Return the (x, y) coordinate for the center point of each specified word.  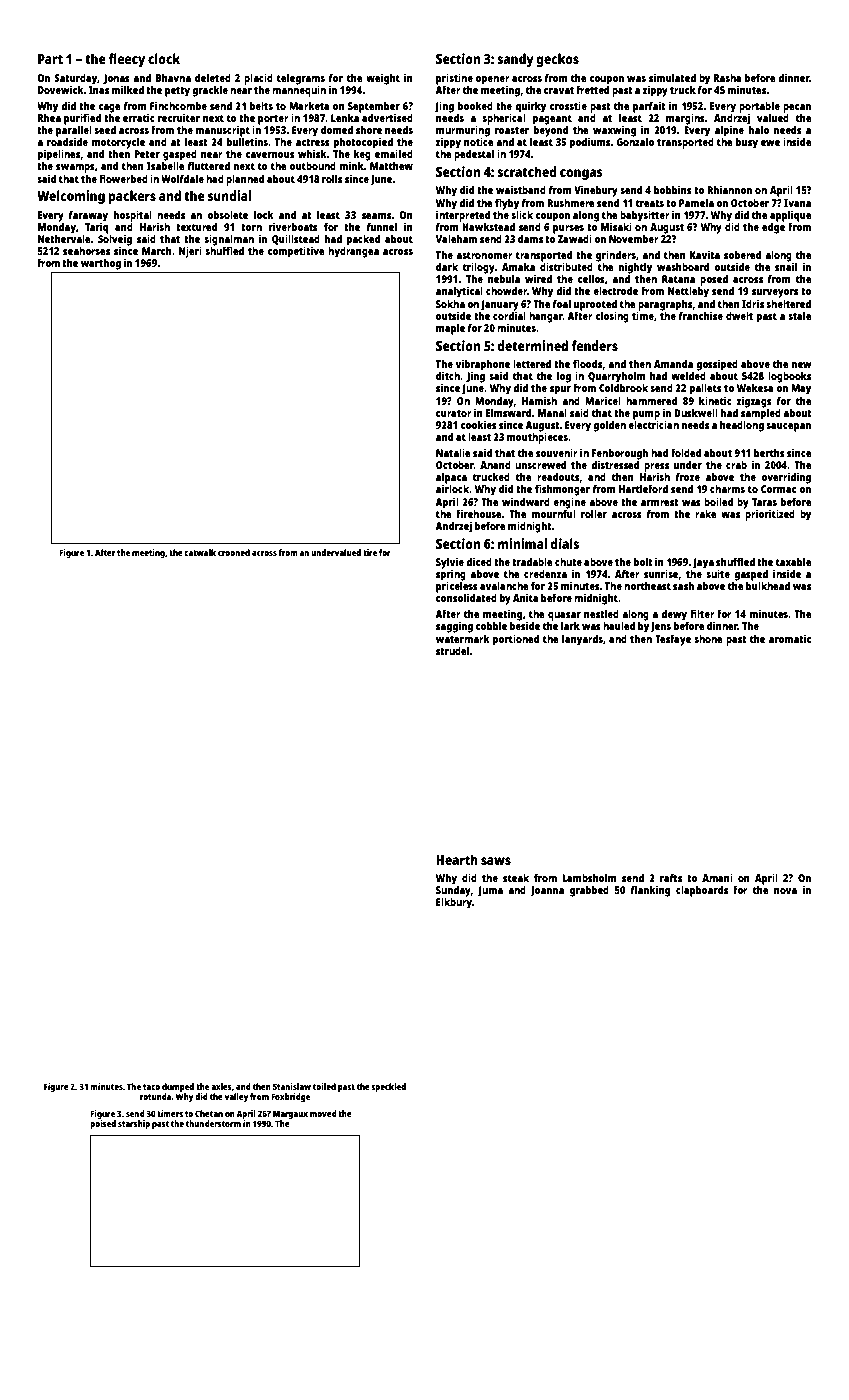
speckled (388, 1087)
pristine (454, 79)
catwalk (200, 552)
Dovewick (61, 89)
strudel (453, 650)
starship (134, 1124)
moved (323, 1113)
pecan (797, 108)
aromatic (790, 638)
